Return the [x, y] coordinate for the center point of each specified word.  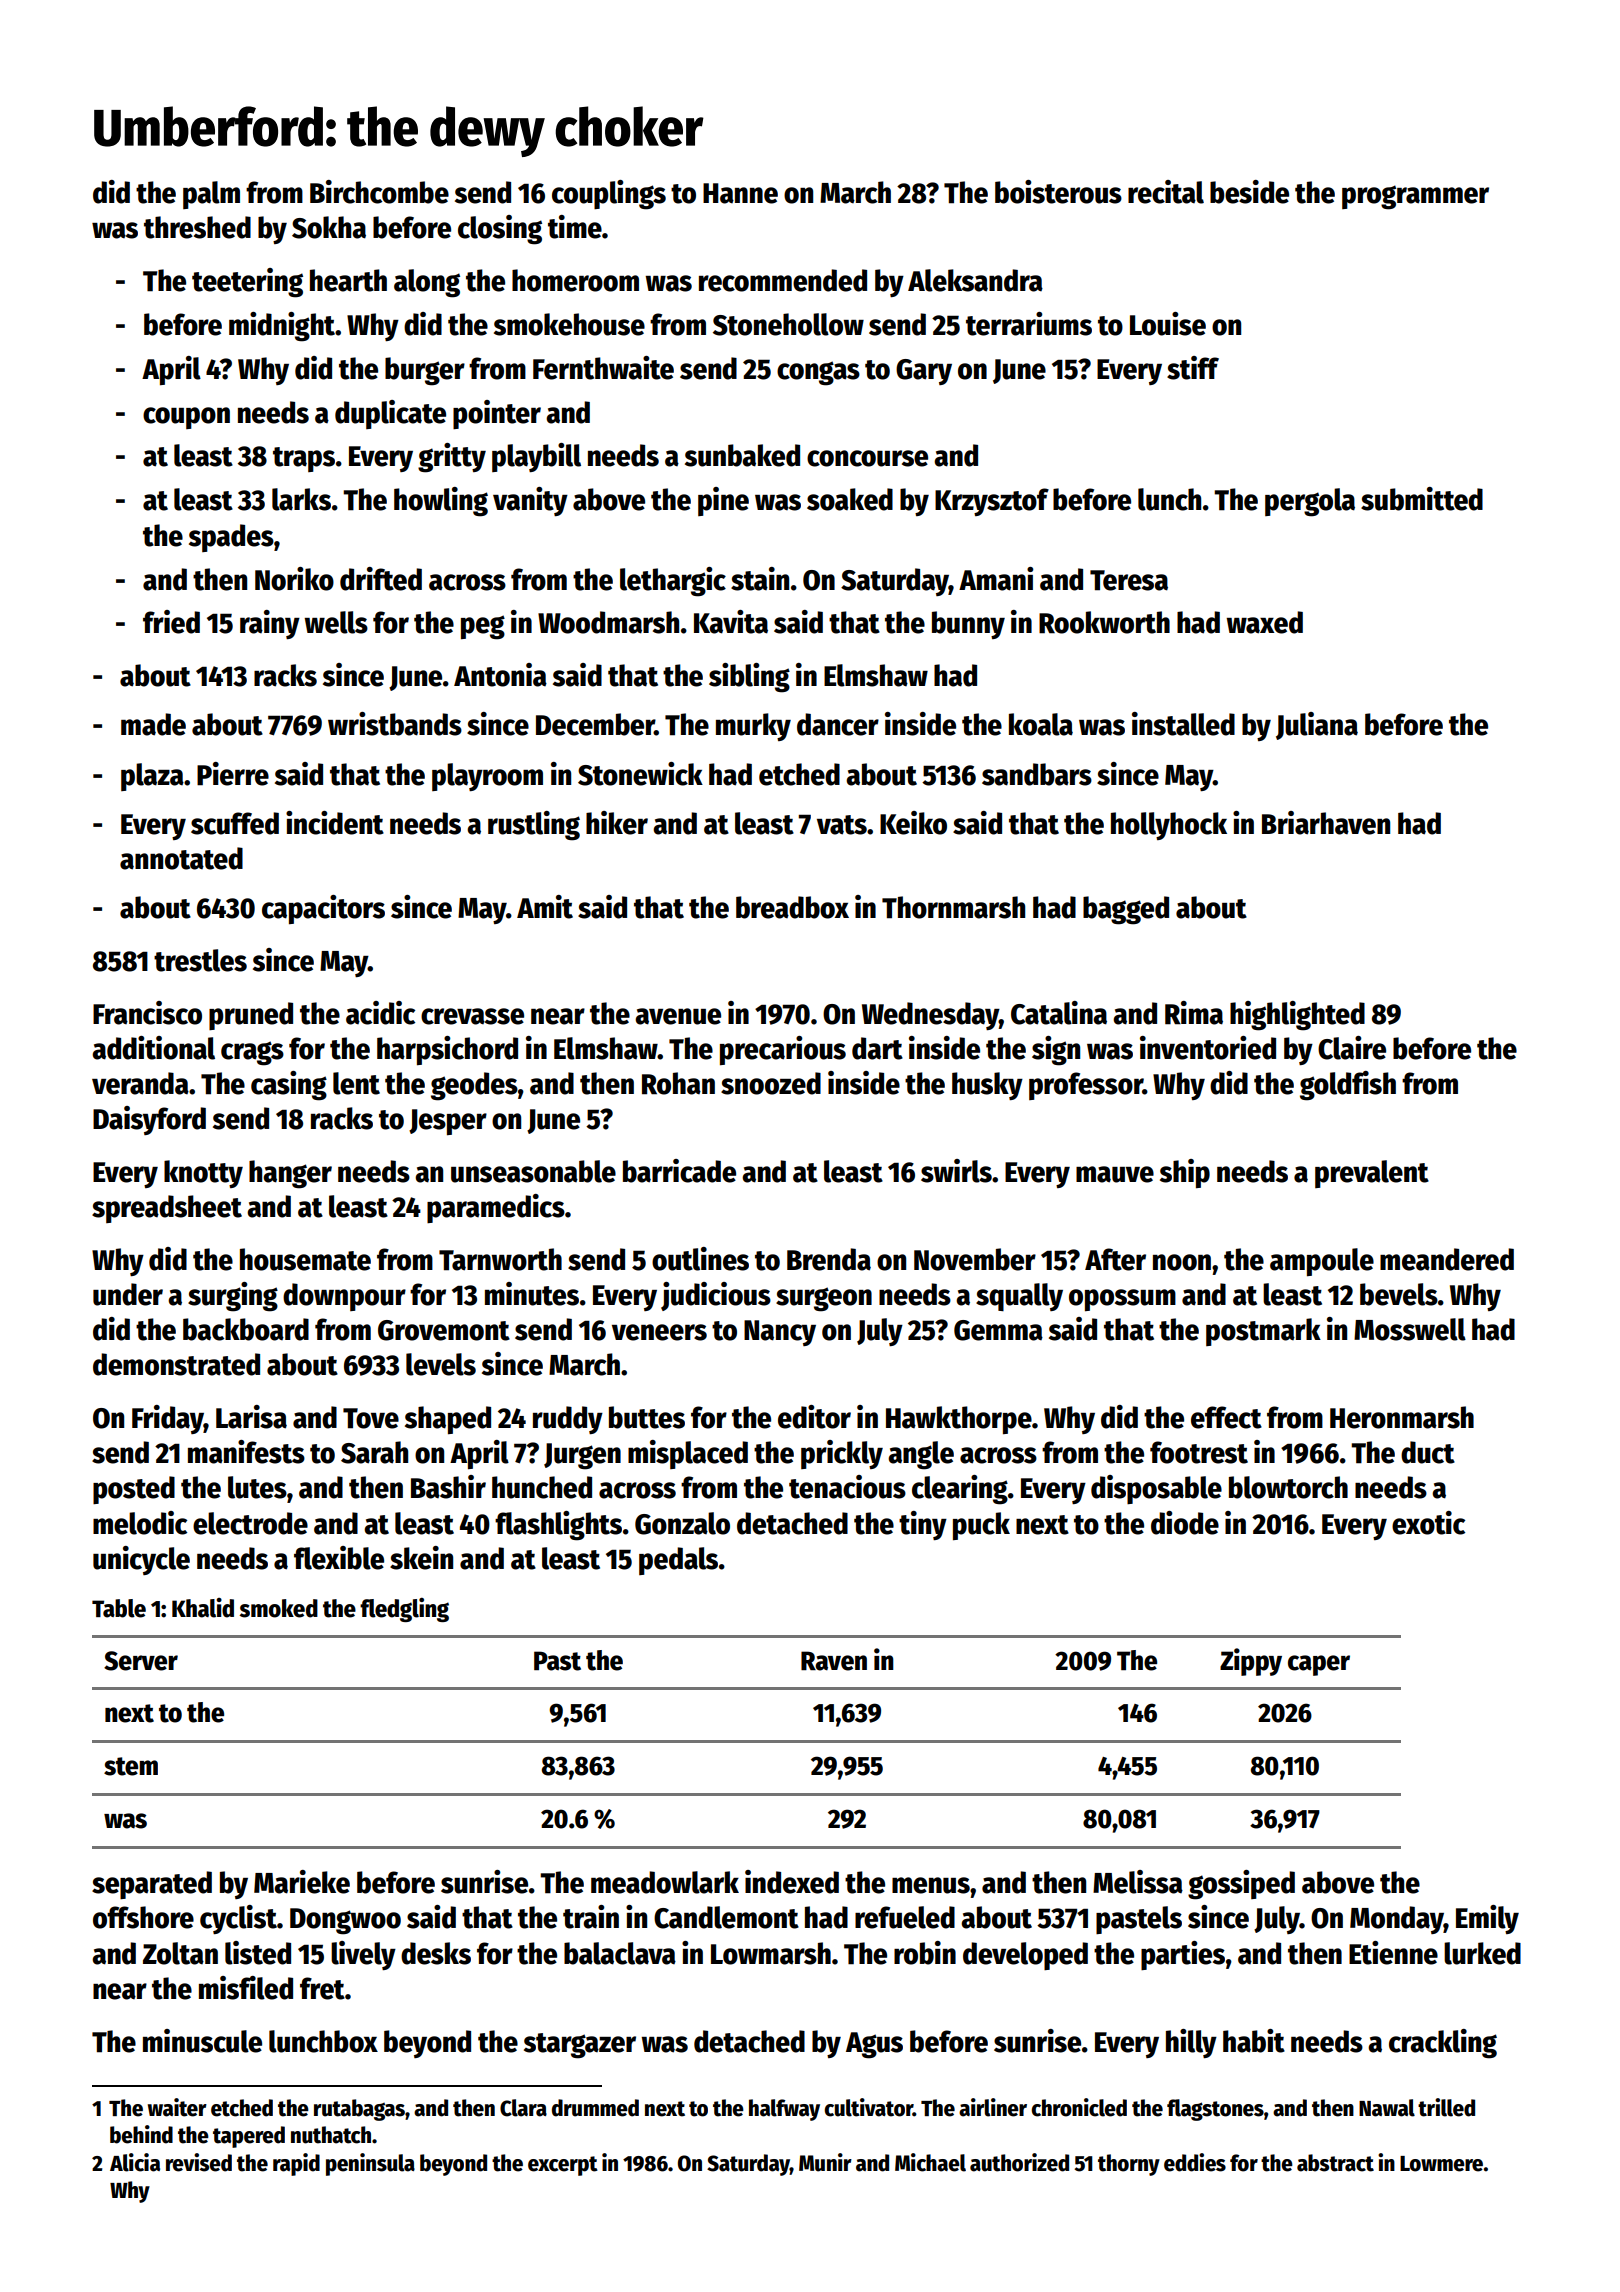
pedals [678, 1561]
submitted [1422, 499]
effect [1226, 1417]
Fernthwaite [603, 368]
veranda [140, 1083]
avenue [678, 1016]
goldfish [1348, 1086]
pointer [497, 414]
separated [152, 1885]
